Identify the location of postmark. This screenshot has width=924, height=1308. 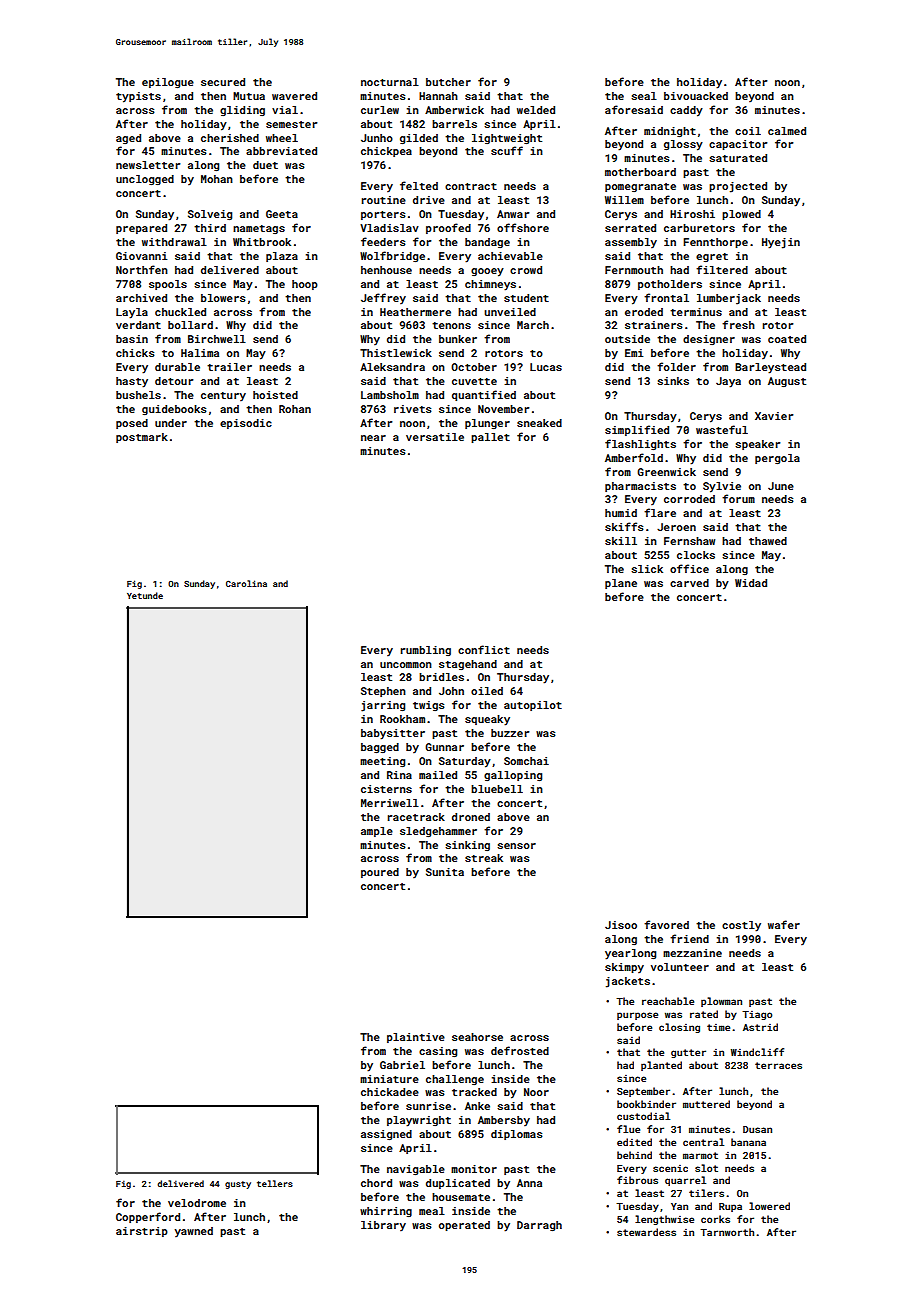
(142, 438).
